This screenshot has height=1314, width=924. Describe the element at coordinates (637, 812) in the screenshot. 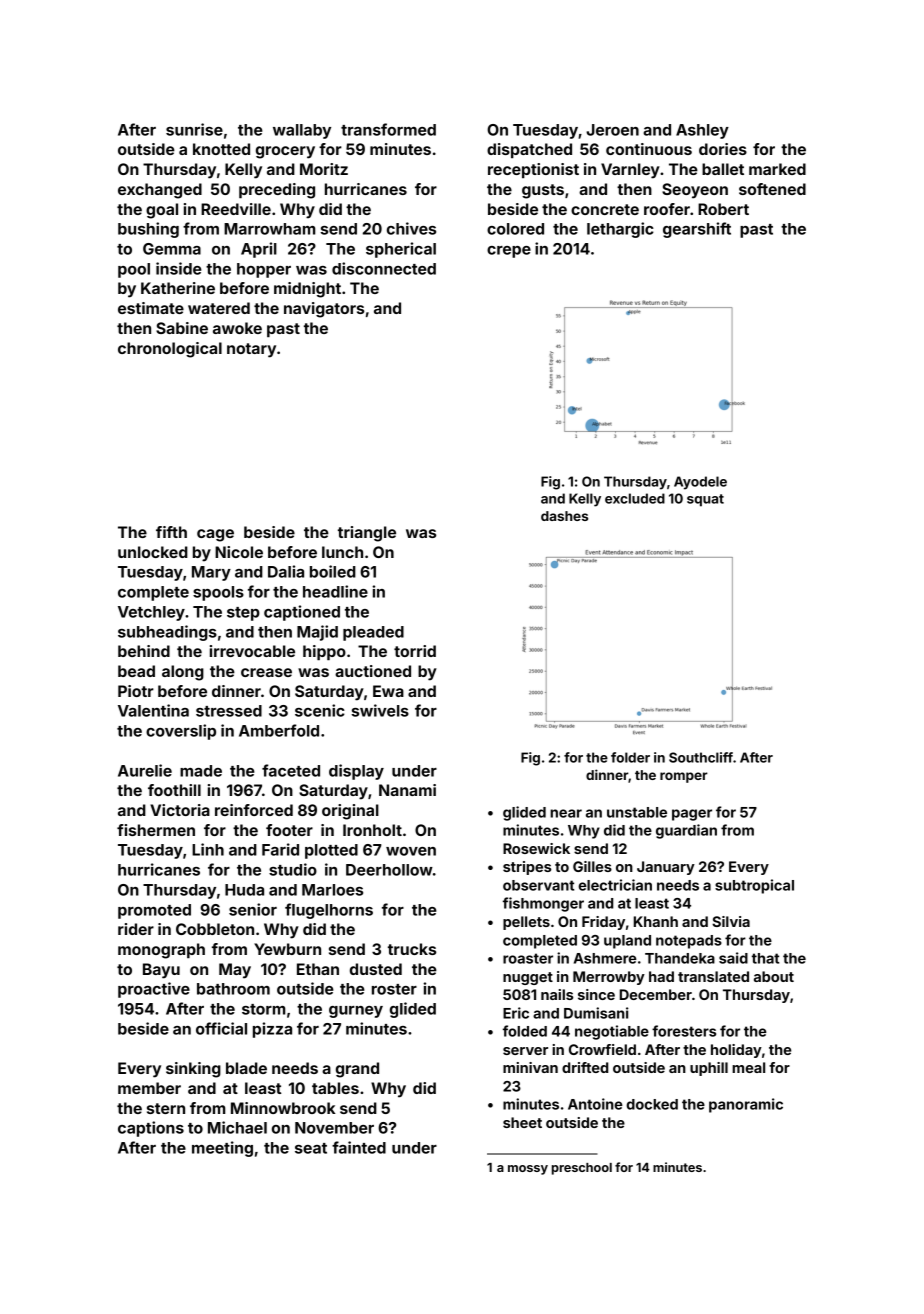

I see `unstable` at that location.
